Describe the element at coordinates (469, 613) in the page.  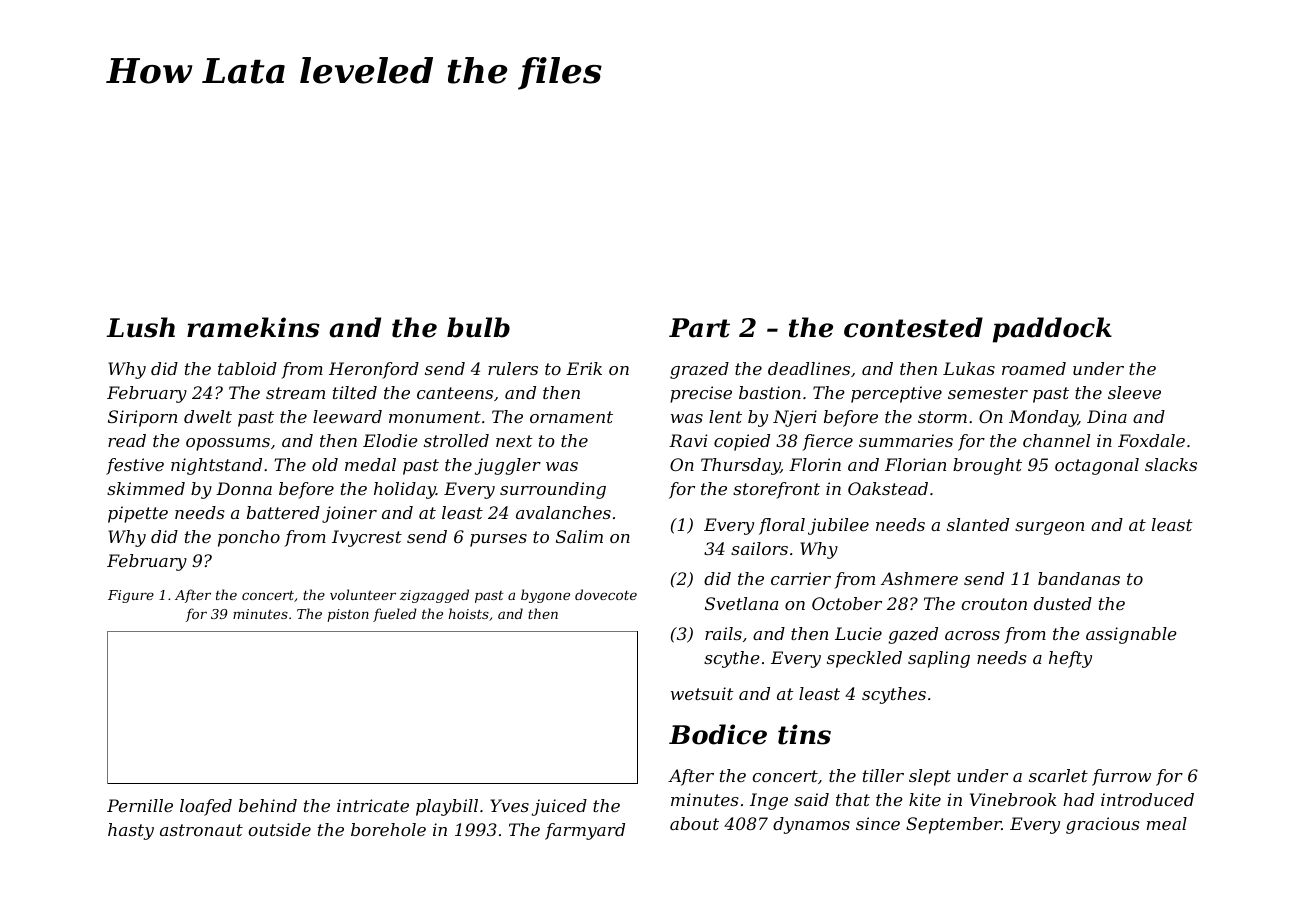
I see `hoists` at that location.
